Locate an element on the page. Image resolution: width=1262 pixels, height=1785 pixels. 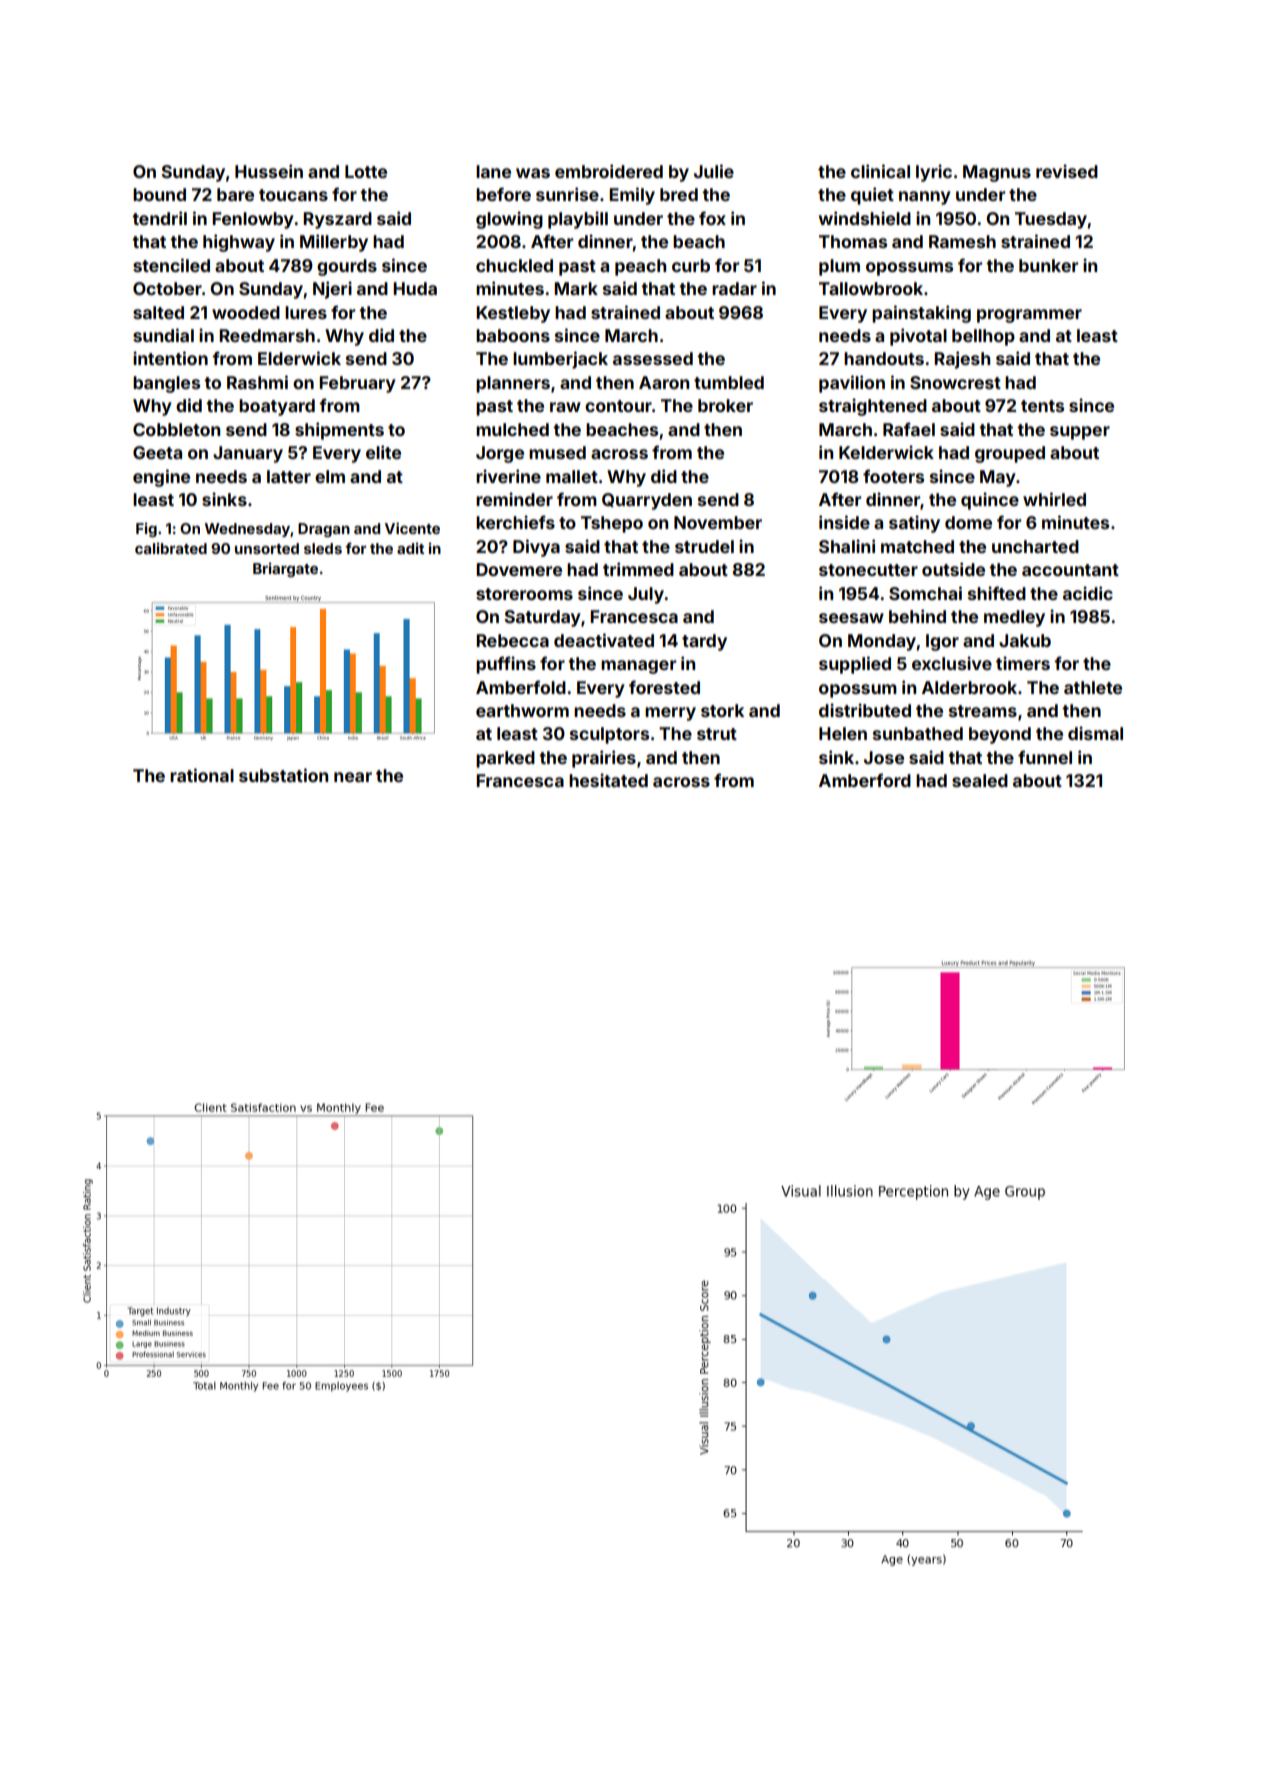
storerooms is located at coordinates (524, 594).
